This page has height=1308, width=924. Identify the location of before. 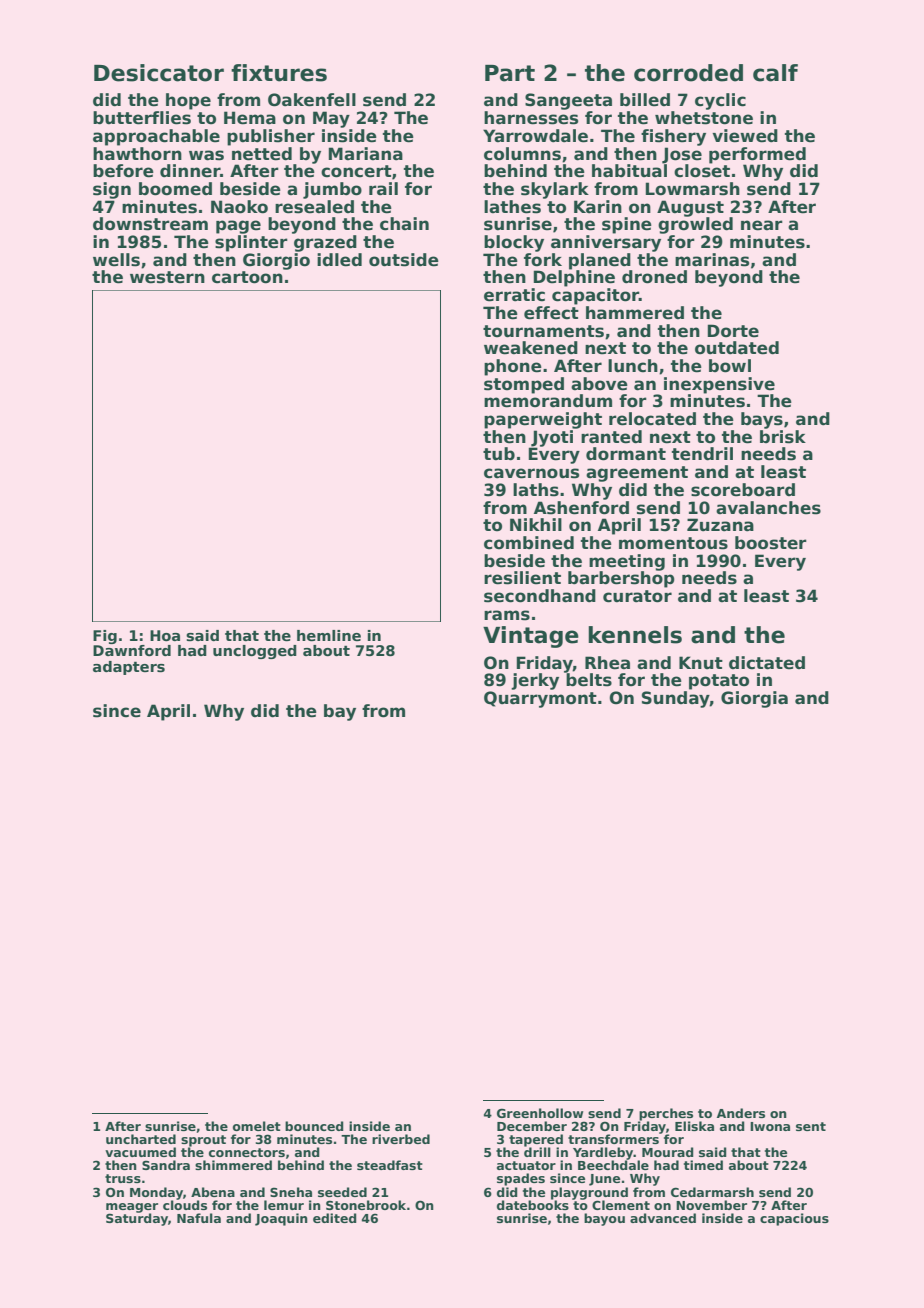
(123, 171).
